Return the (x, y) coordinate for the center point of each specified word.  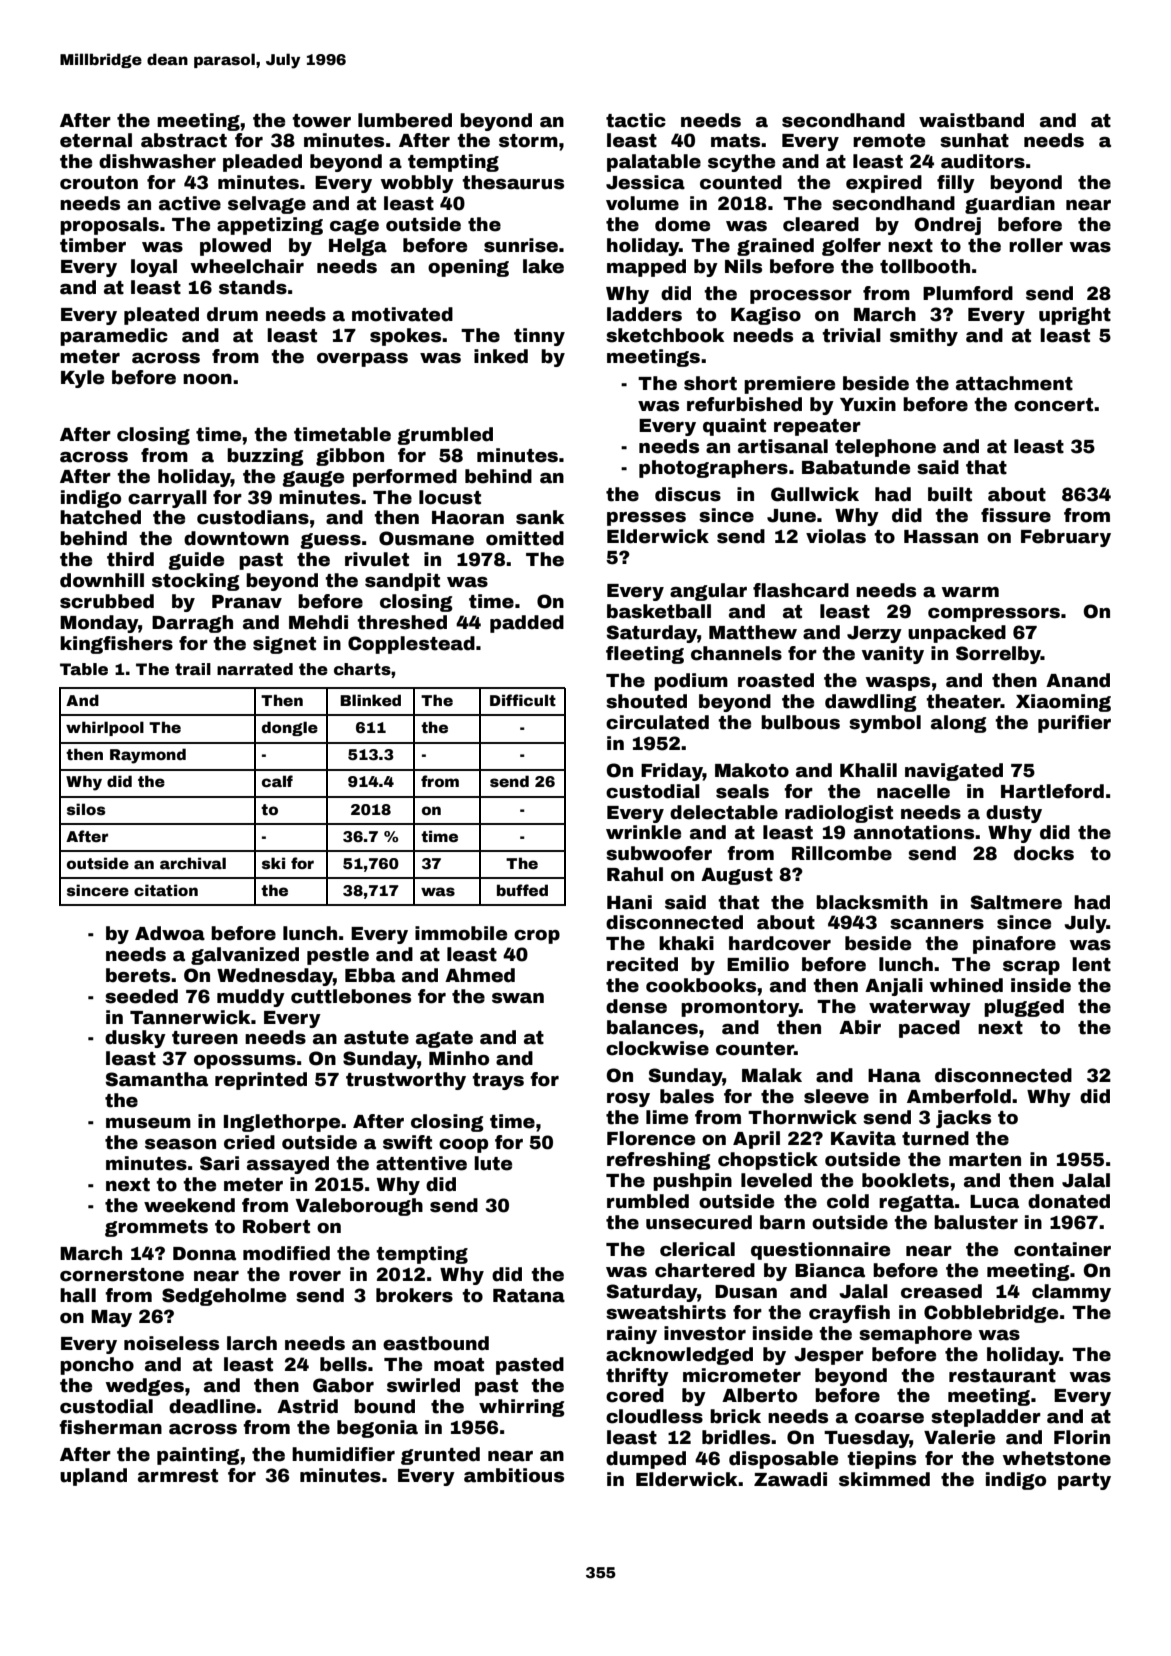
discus (688, 494)
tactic (636, 120)
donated (1069, 1201)
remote (889, 141)
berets (138, 975)
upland (93, 1477)
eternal (96, 140)
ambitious (514, 1475)
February (1066, 538)
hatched (100, 517)
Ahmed (480, 975)
